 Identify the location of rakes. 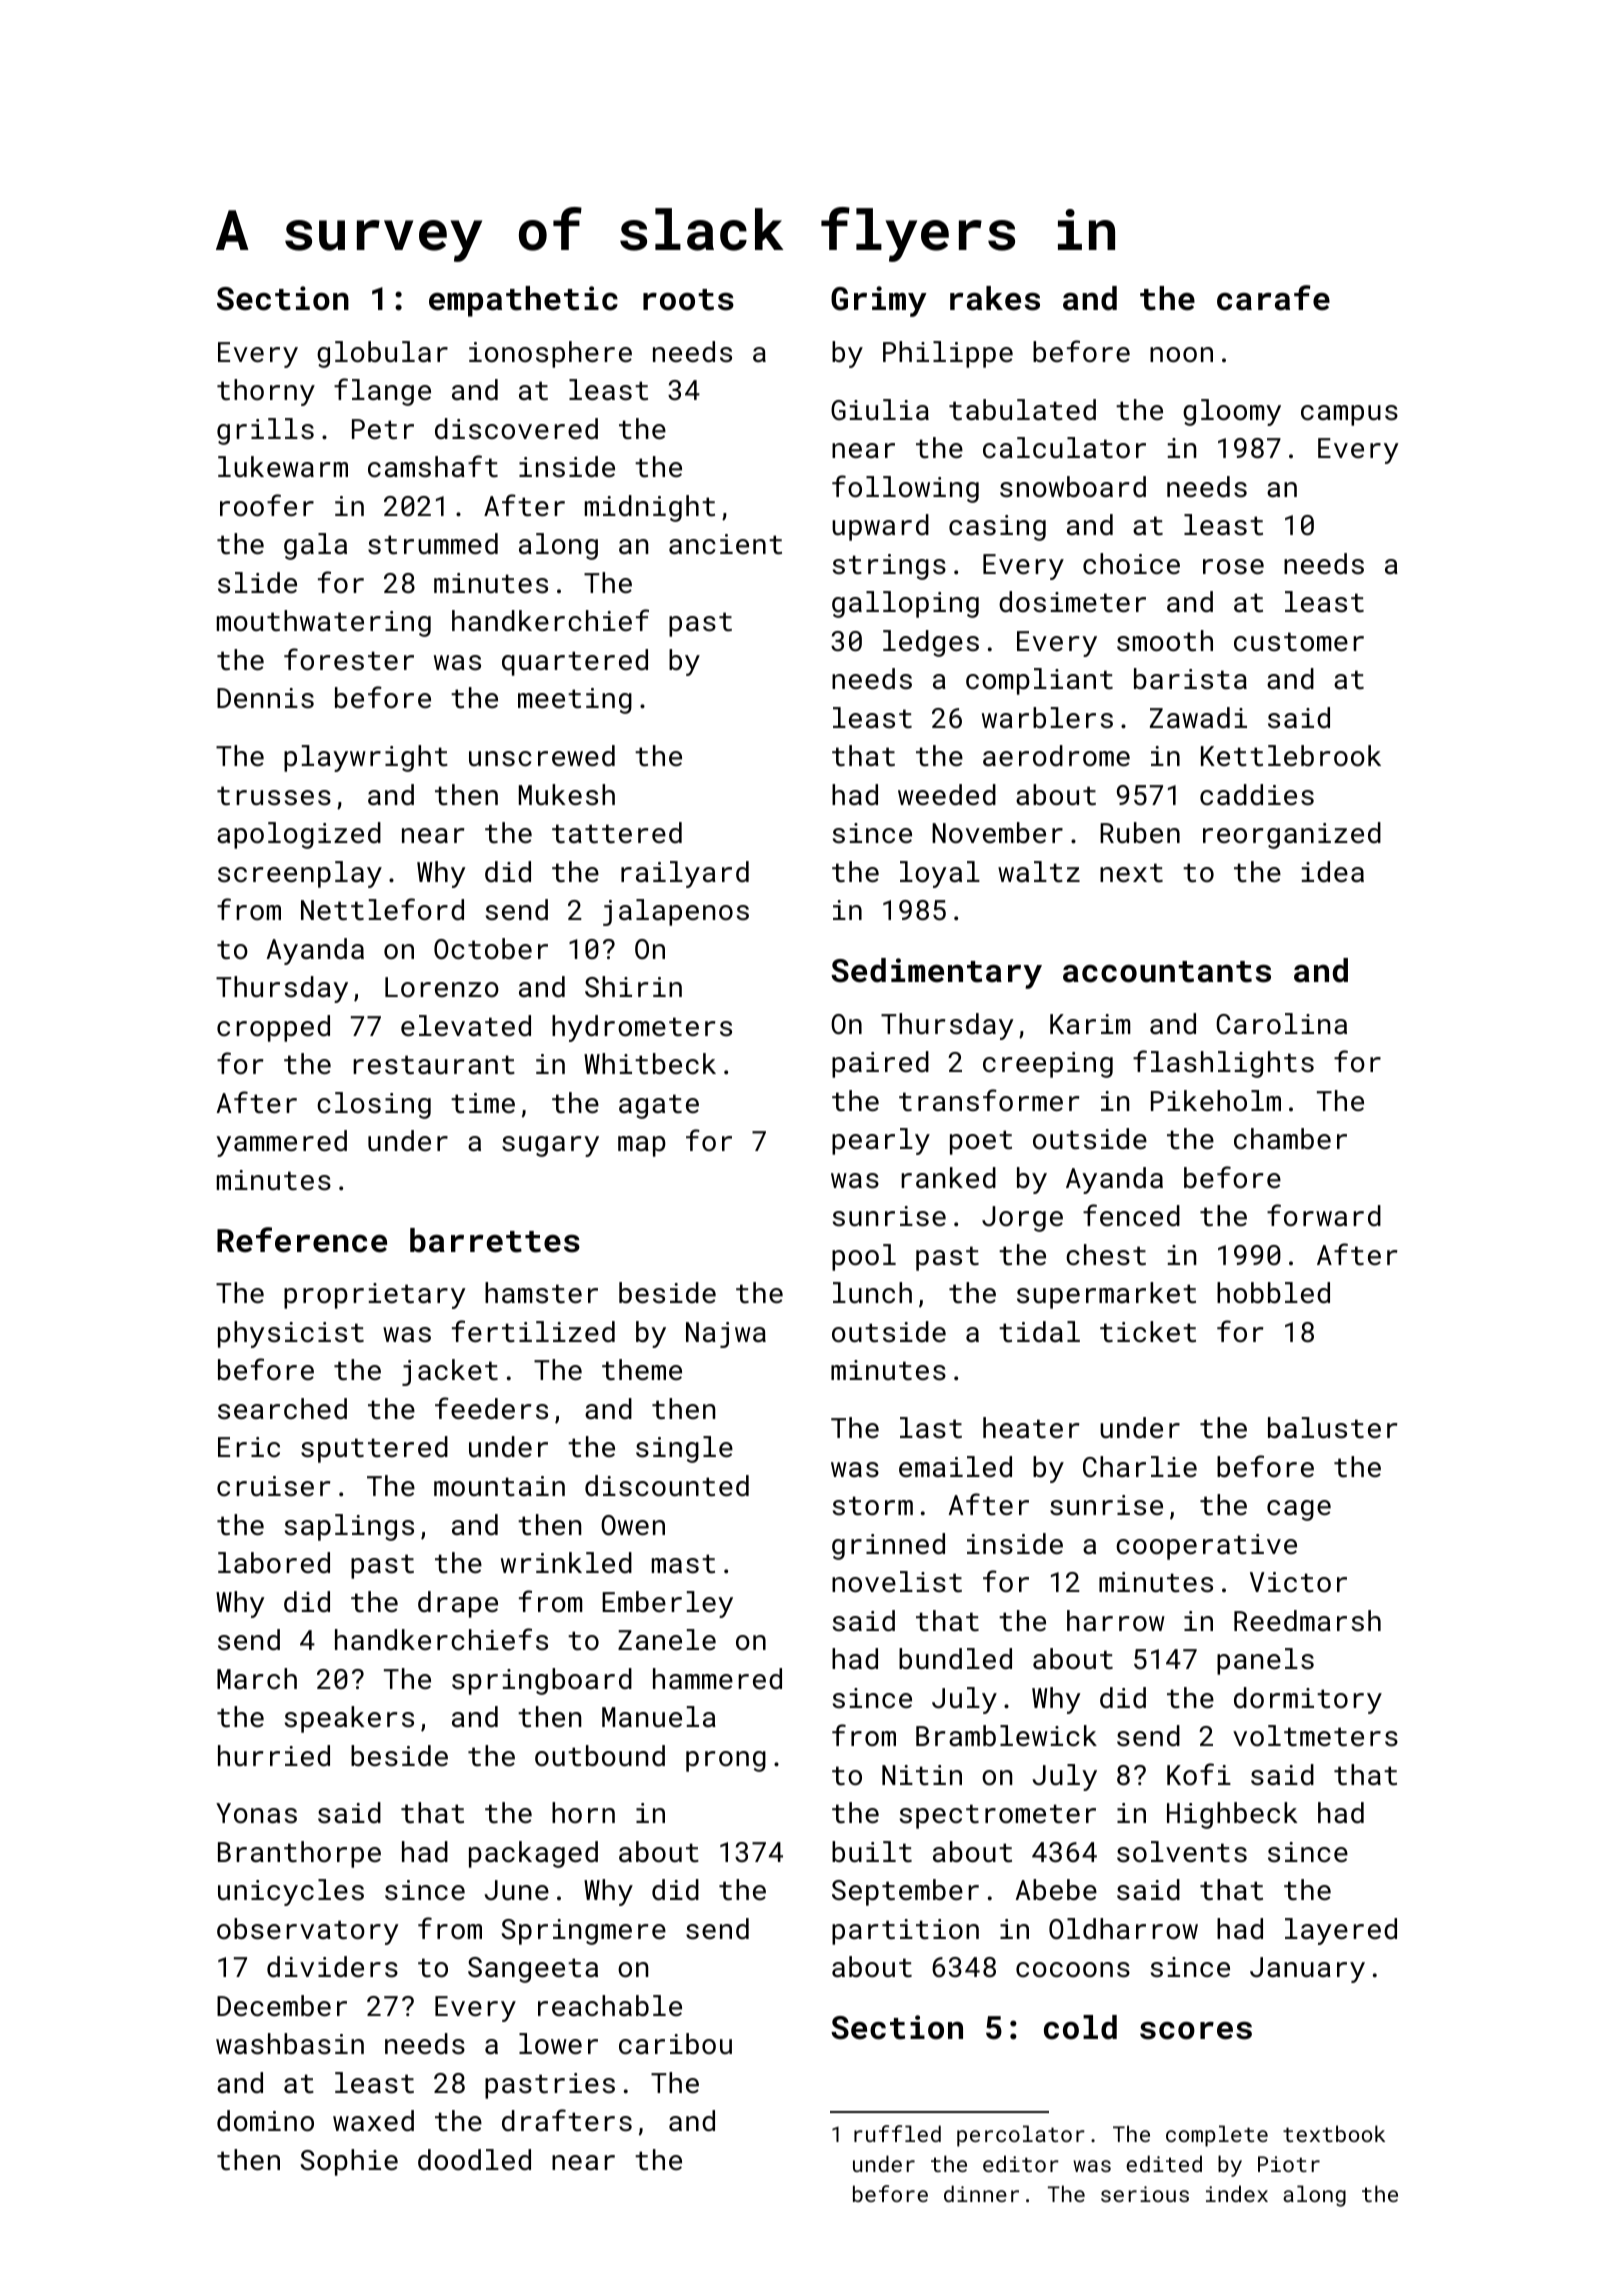
(995, 298).
